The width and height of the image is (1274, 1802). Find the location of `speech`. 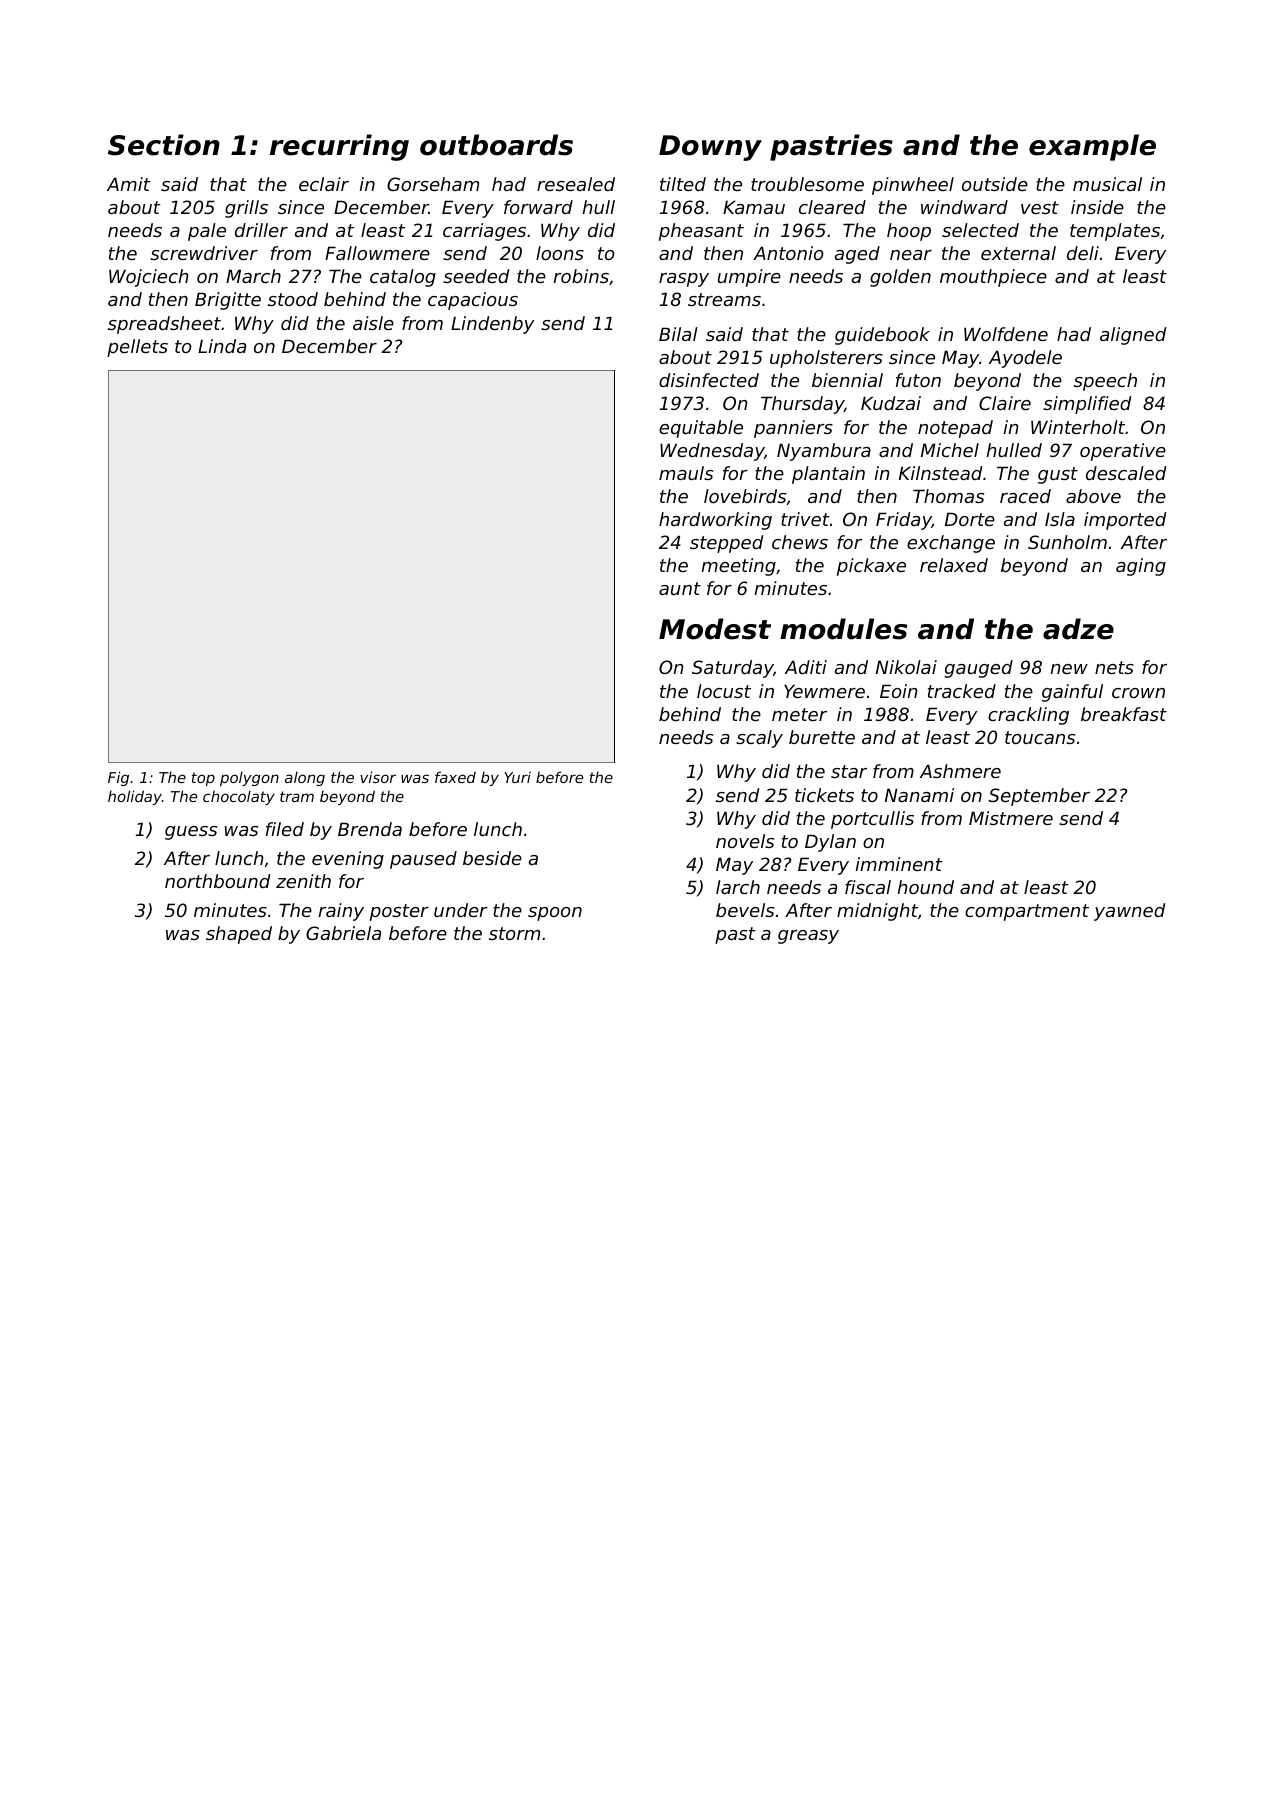

speech is located at coordinates (1105, 382).
